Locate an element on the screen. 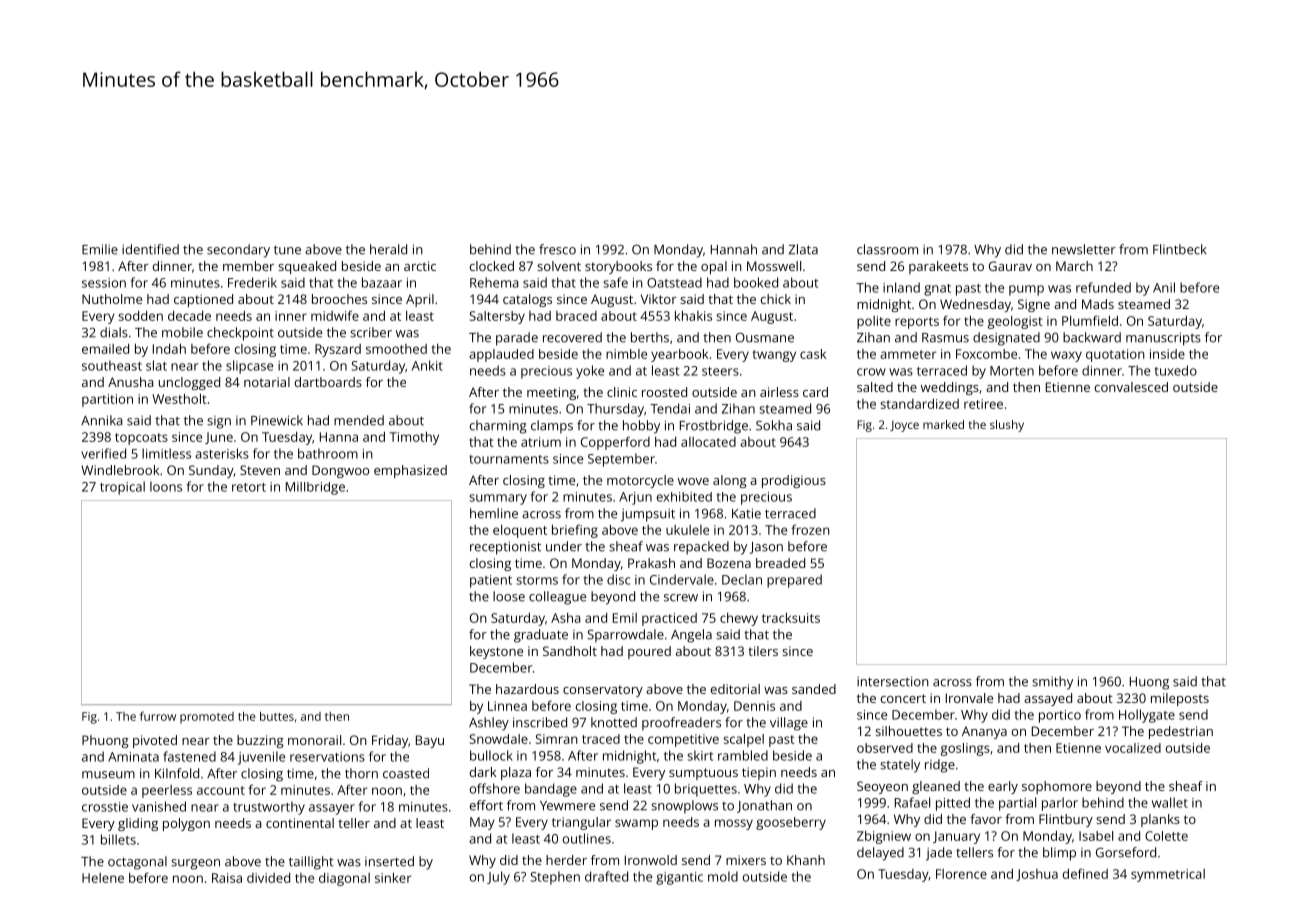 This screenshot has width=1308, height=924. Foxcombe is located at coordinates (986, 354).
